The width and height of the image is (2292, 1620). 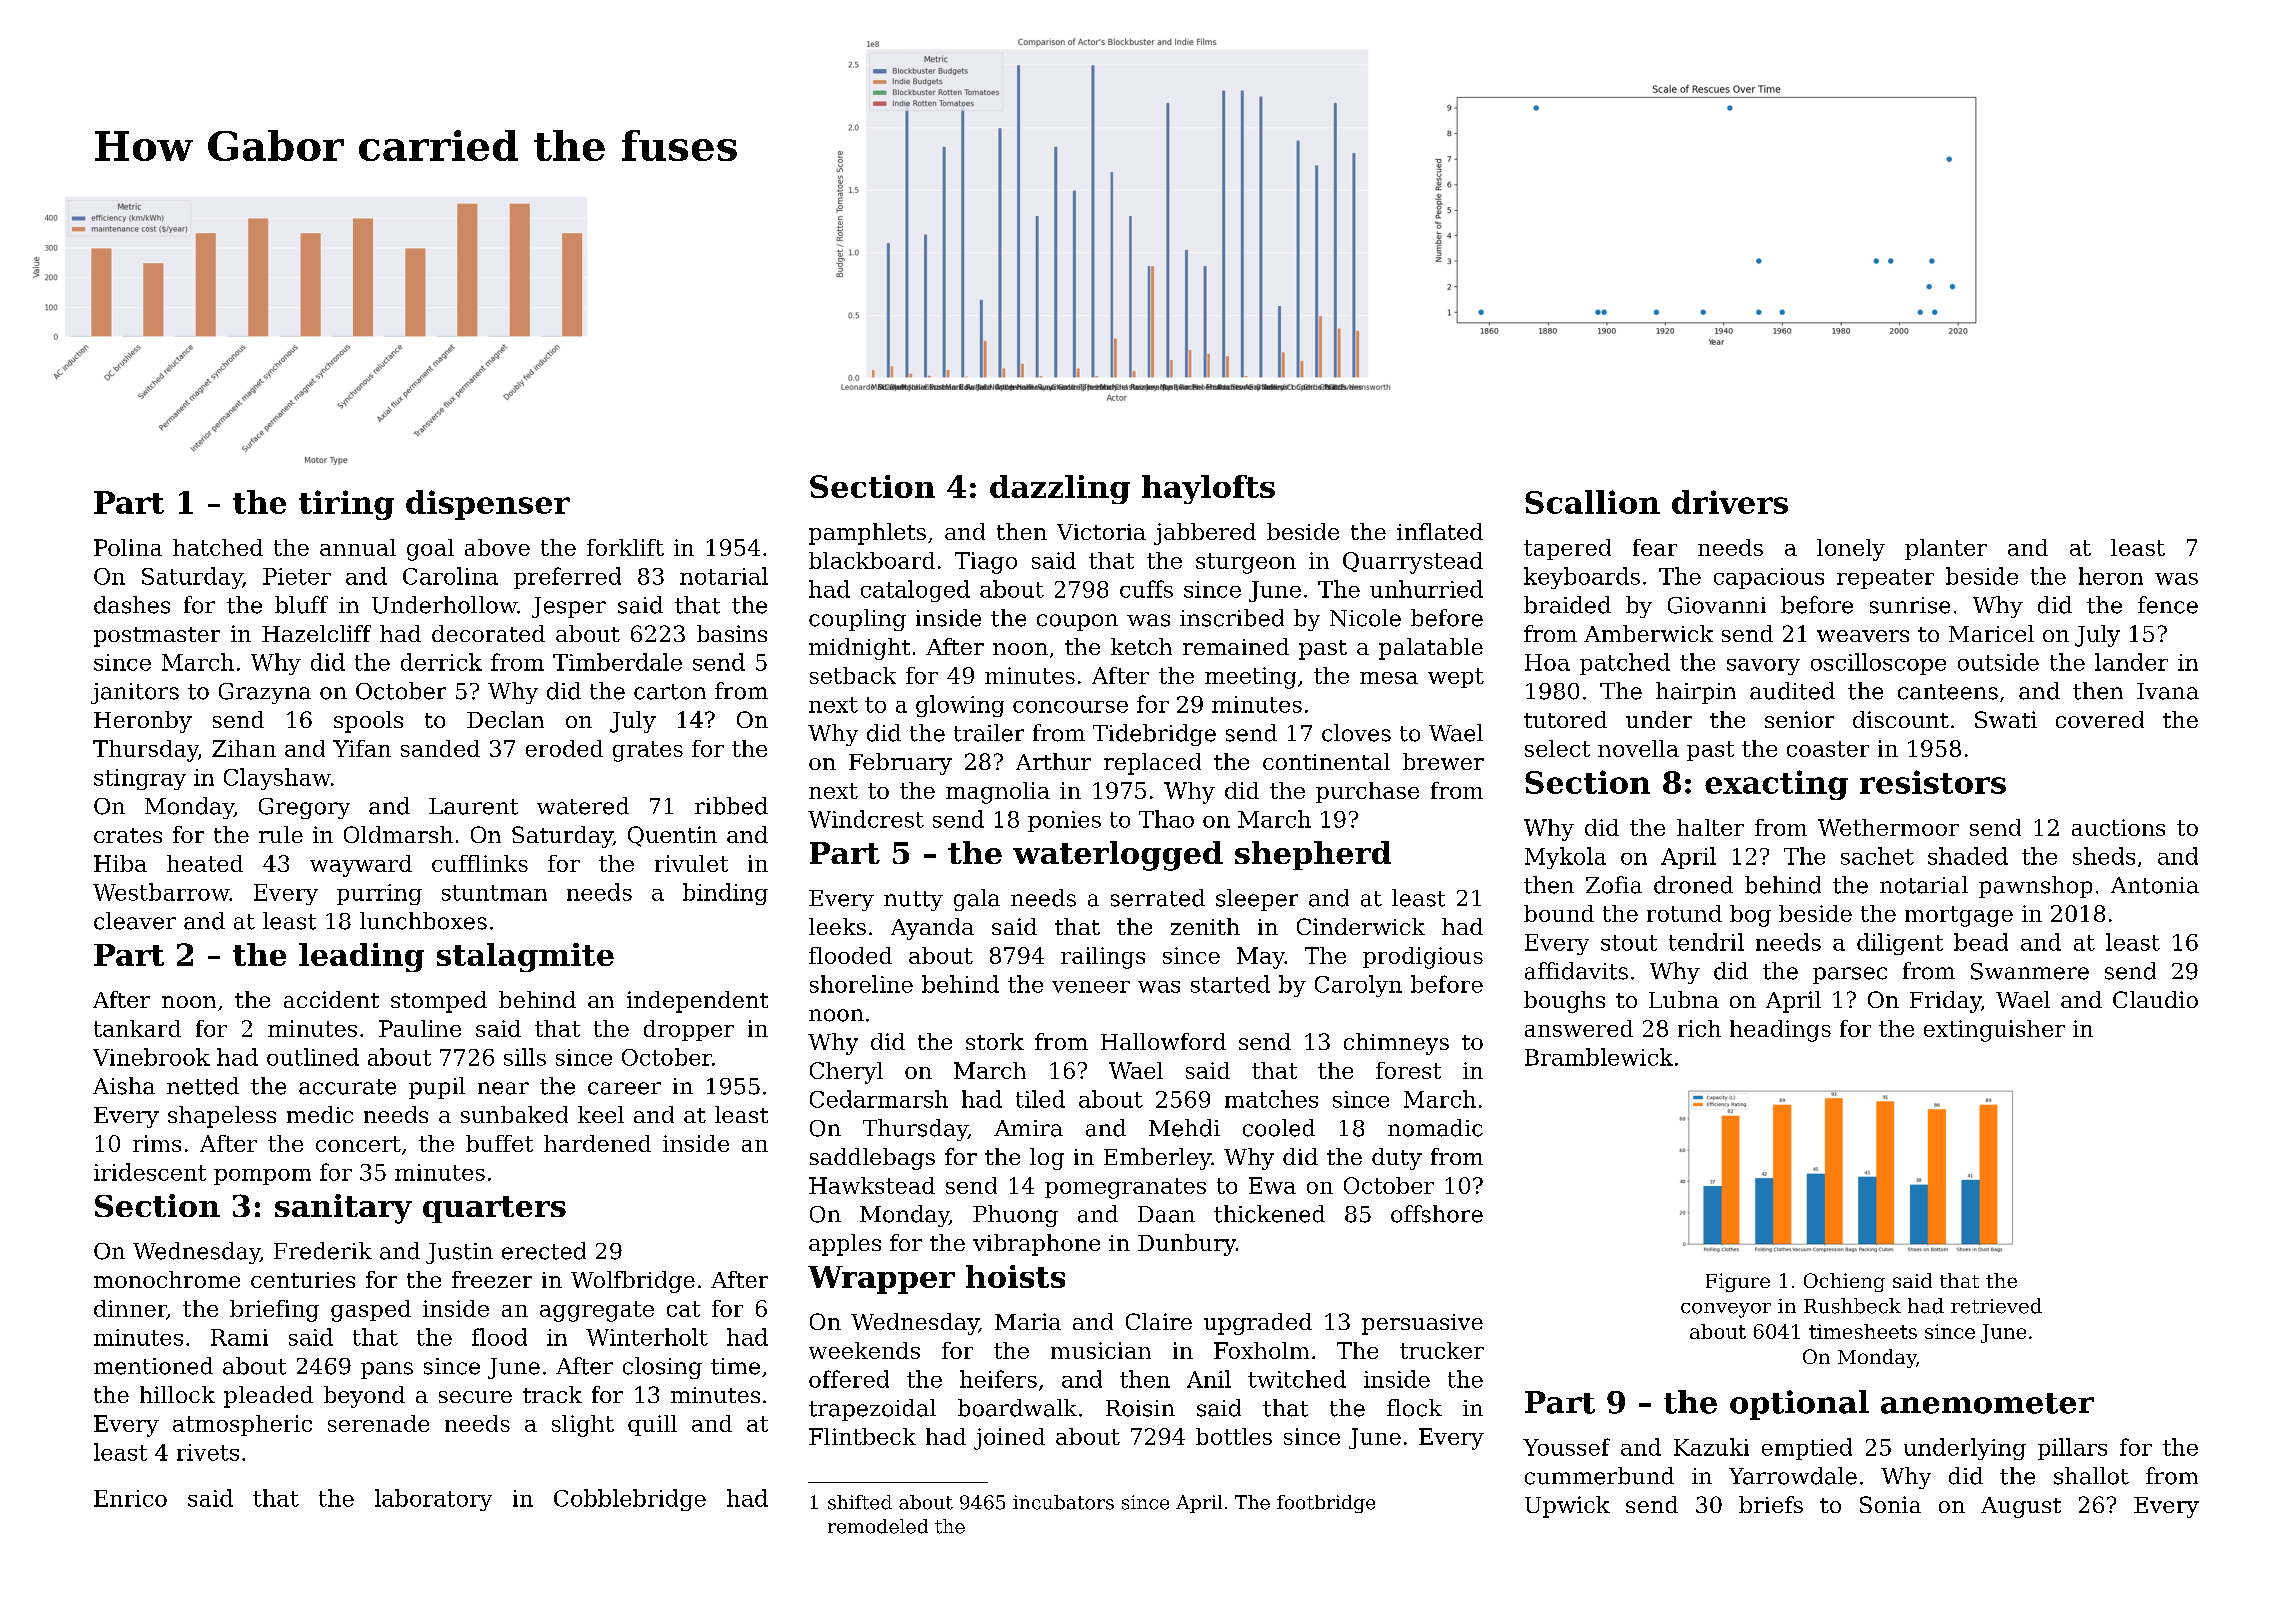 I want to click on Ochieng, so click(x=1844, y=1282).
